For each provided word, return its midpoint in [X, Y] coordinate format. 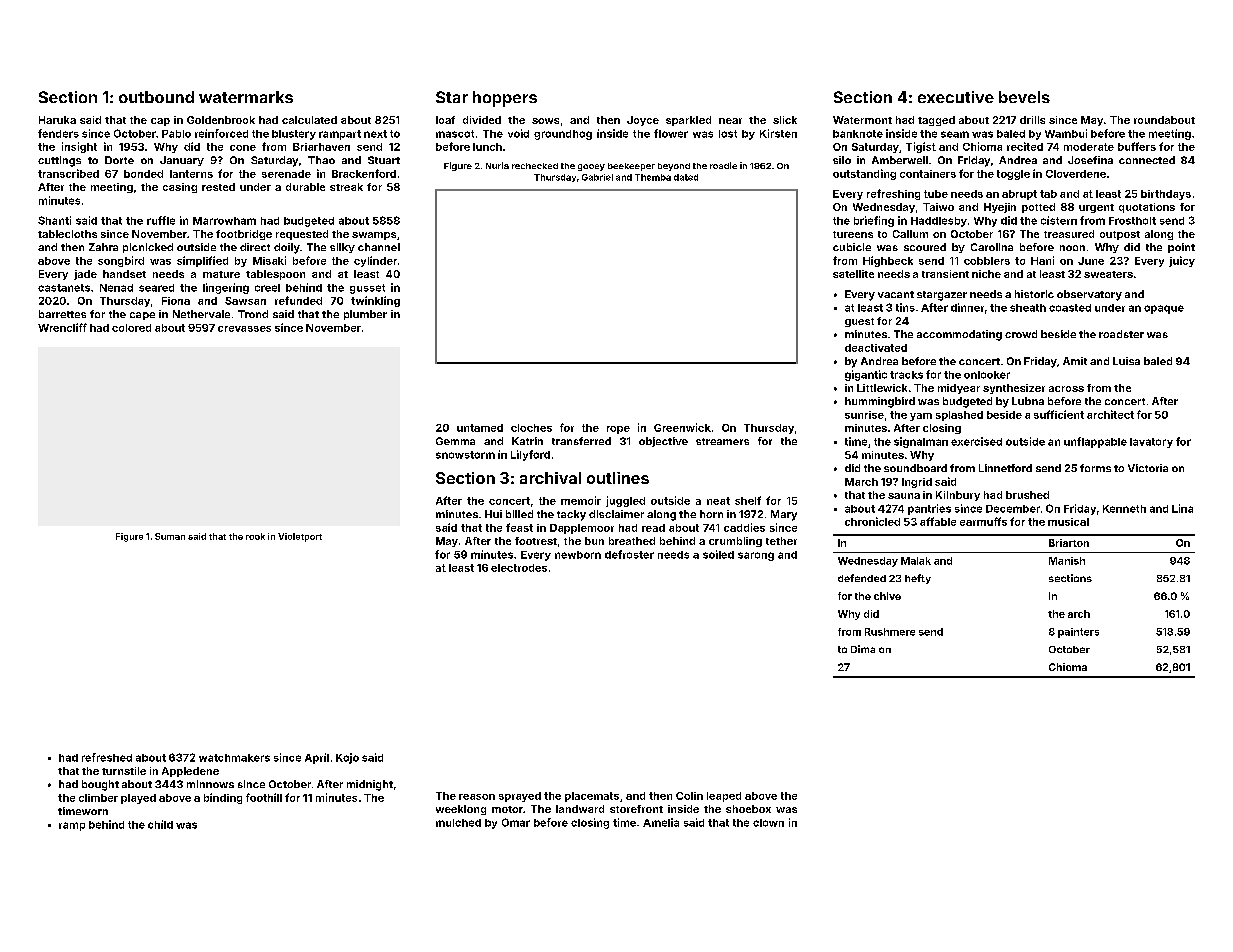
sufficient [1059, 414]
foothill [264, 797]
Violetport [300, 537]
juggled [625, 501]
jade [85, 275]
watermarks [246, 97]
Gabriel [597, 177]
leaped [724, 797]
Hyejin [1000, 208]
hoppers [505, 99]
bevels [1024, 97]
